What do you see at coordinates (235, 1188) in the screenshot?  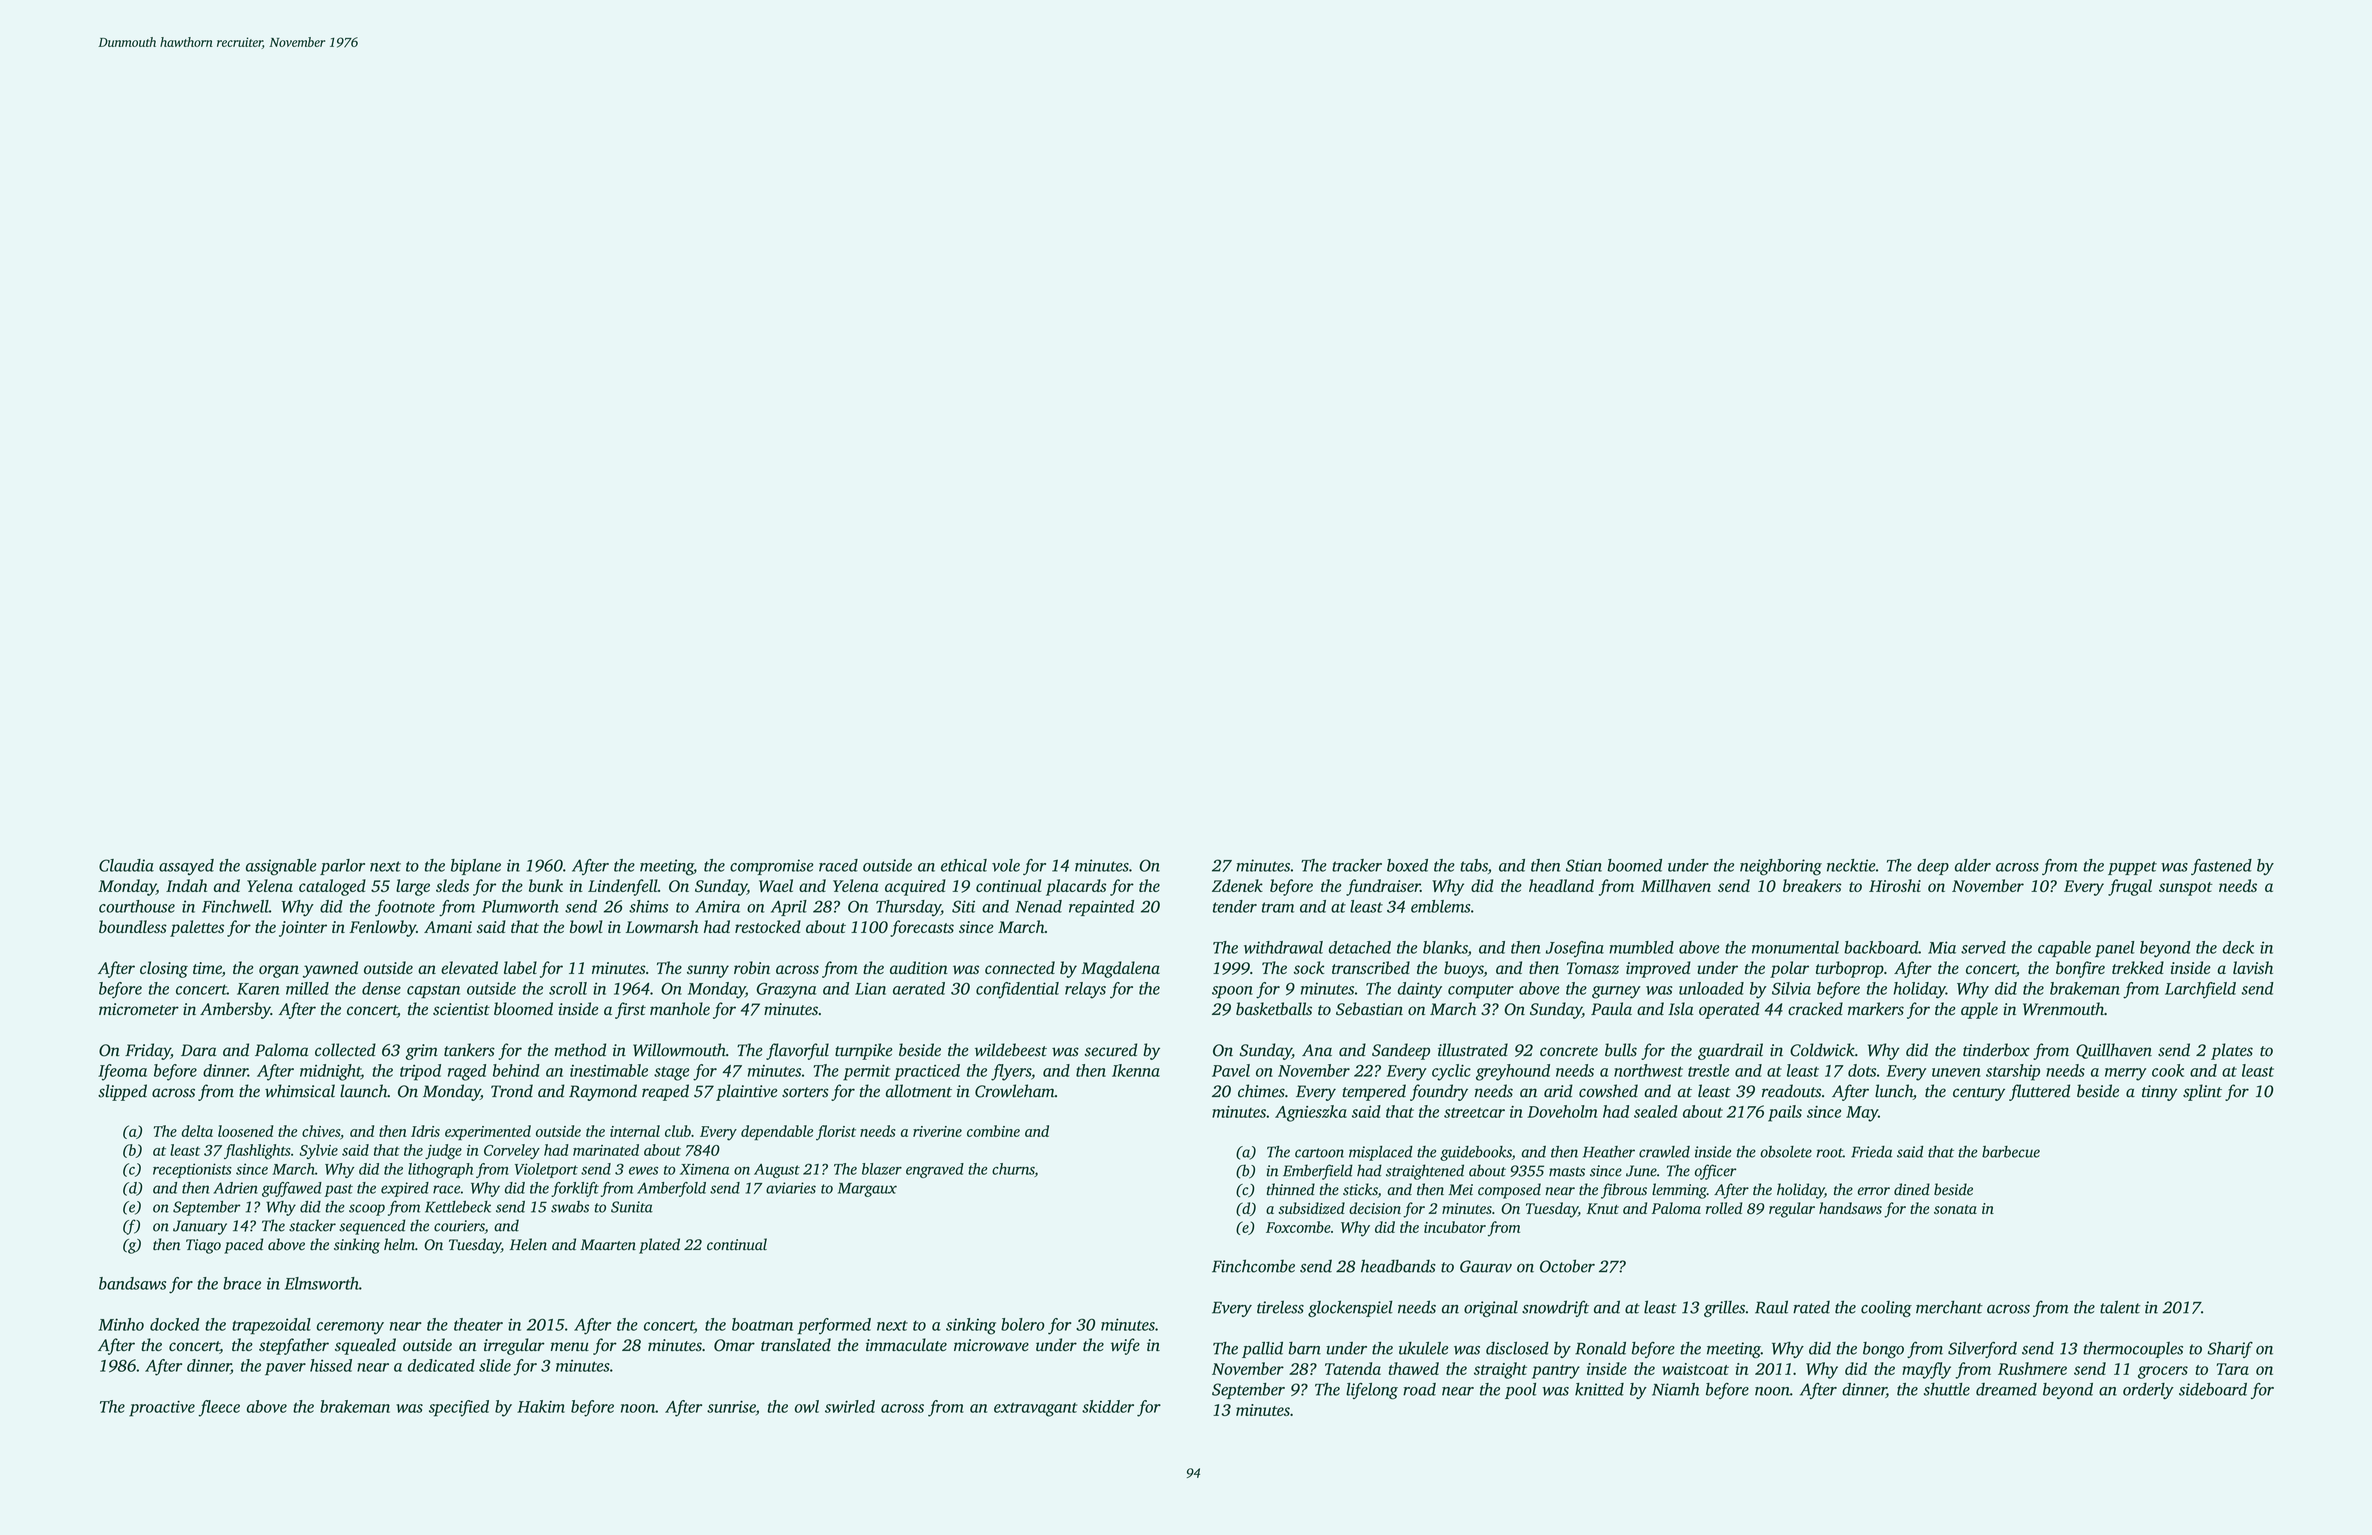 I see `Adrien` at bounding box center [235, 1188].
